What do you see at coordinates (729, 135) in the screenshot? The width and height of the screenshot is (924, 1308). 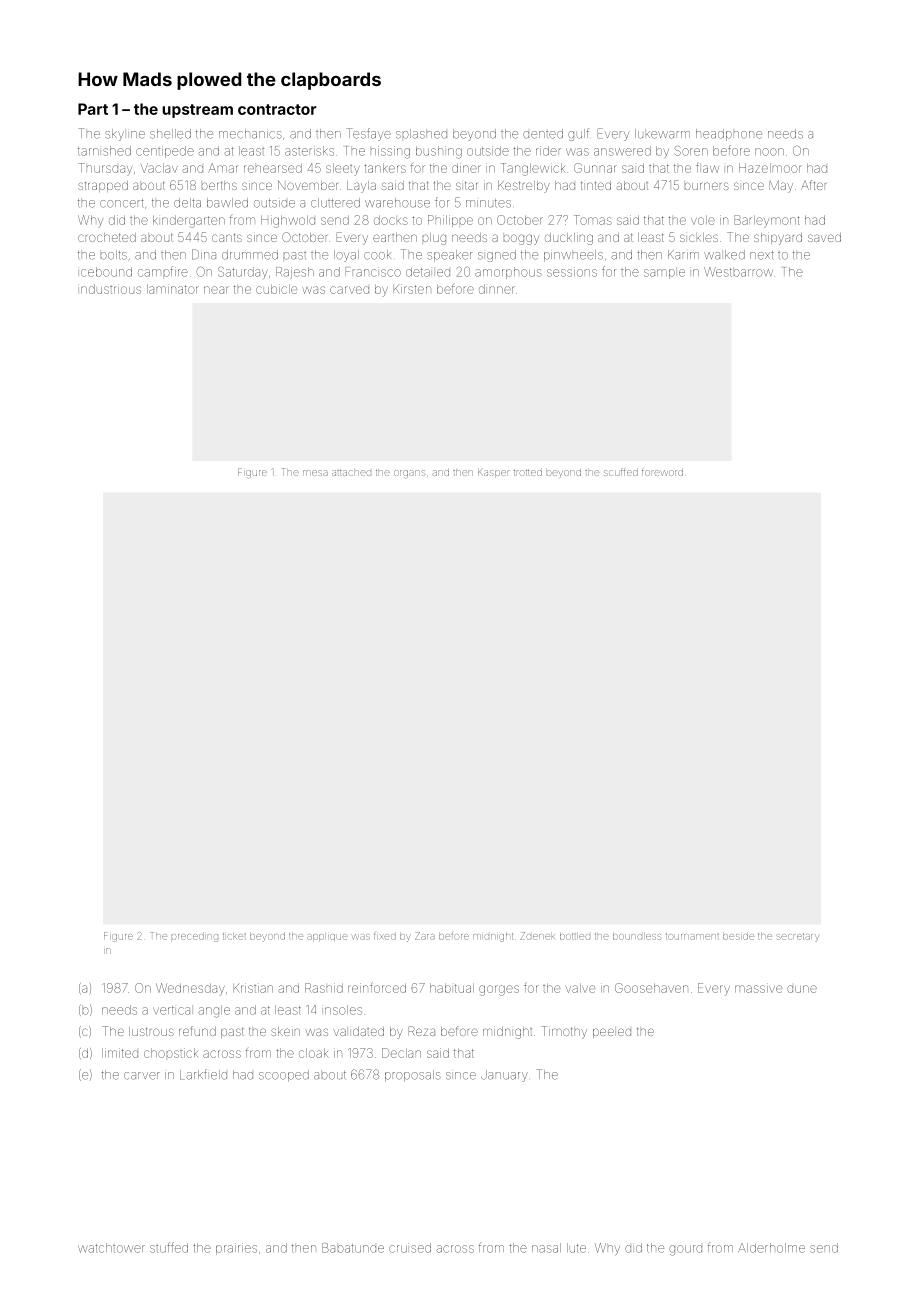 I see `headphone` at bounding box center [729, 135].
